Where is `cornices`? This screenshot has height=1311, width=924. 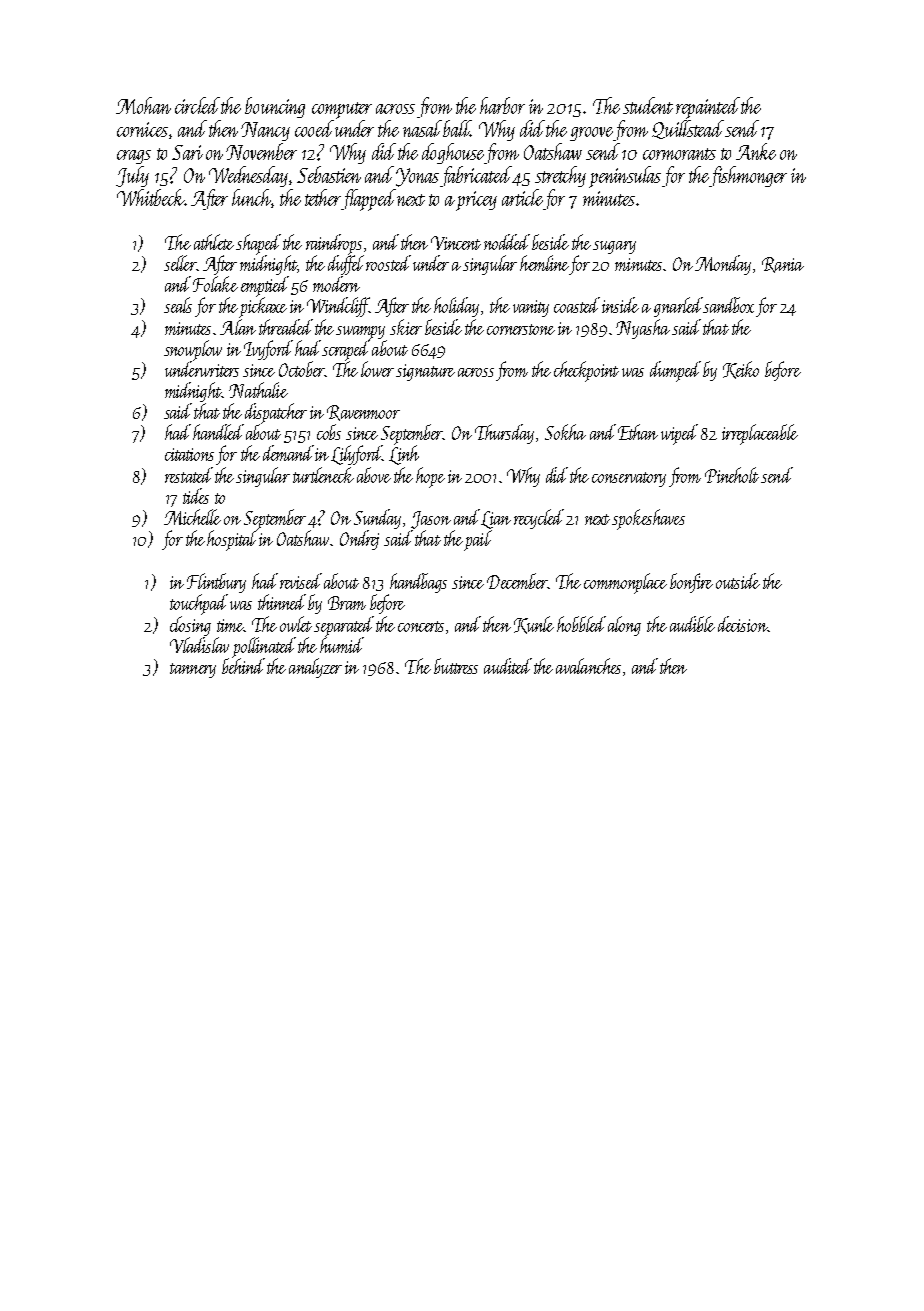
cornices is located at coordinates (142, 129).
